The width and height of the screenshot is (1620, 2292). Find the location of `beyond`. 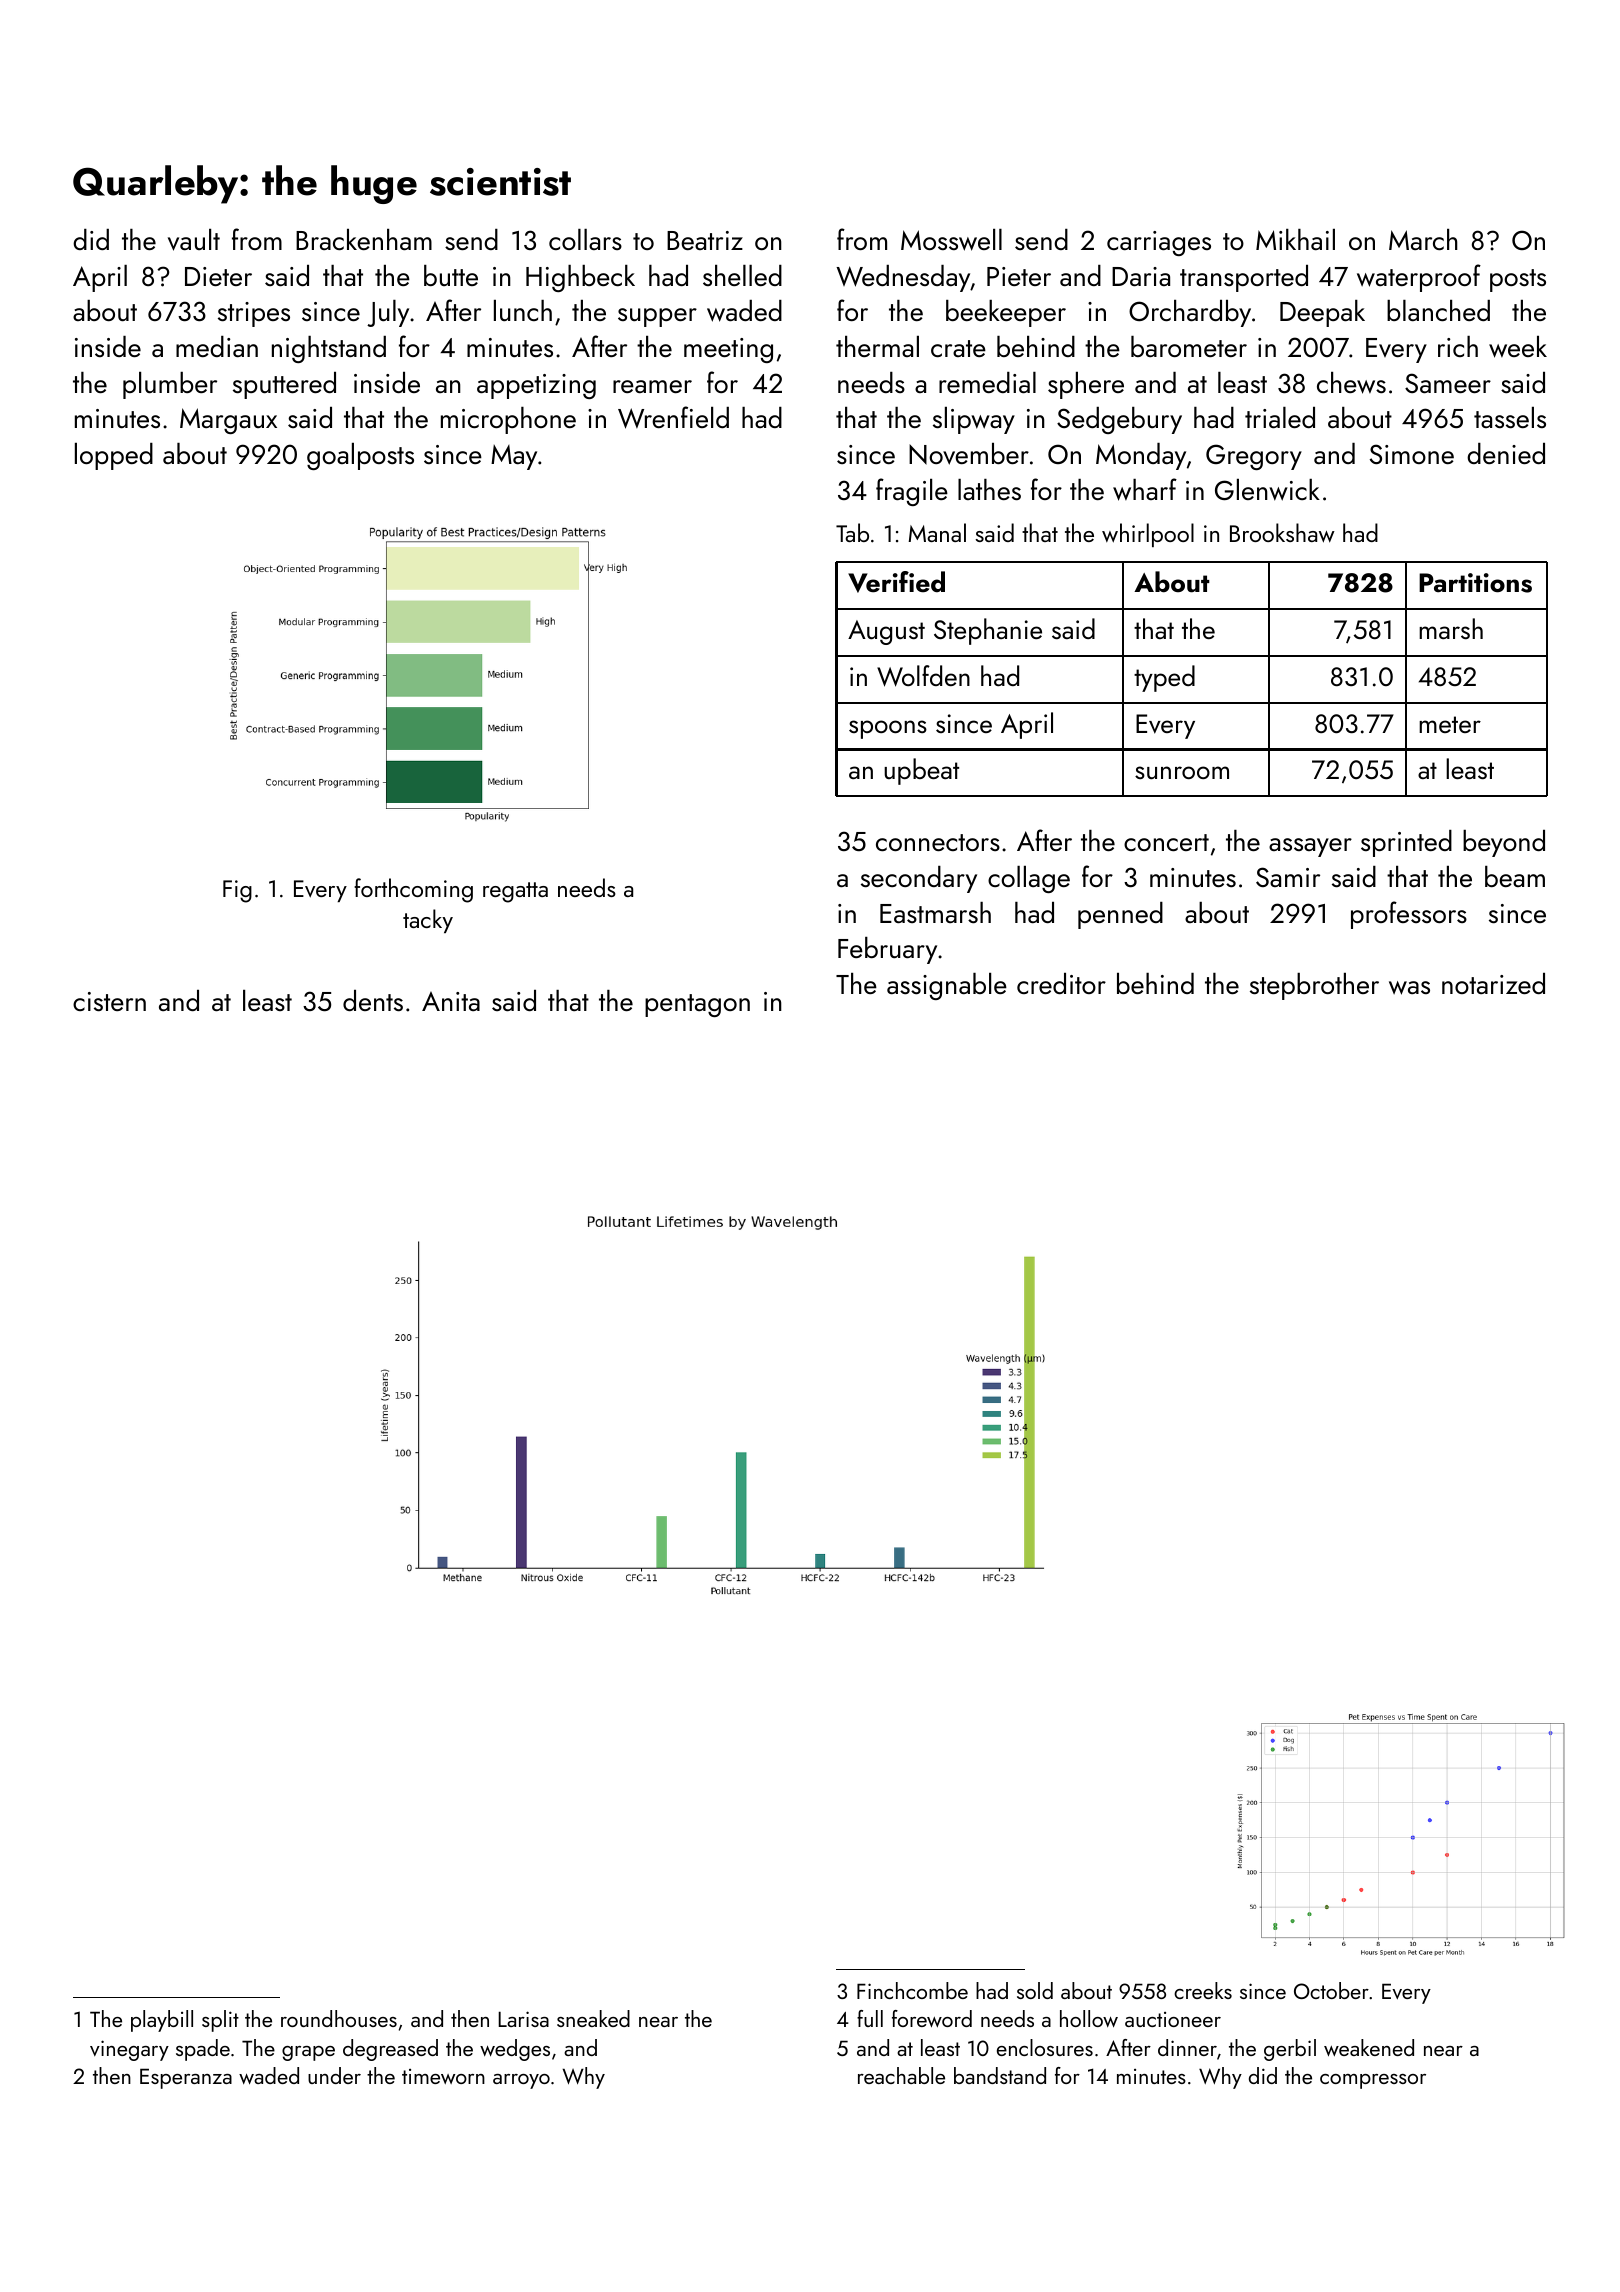

beyond is located at coordinates (1504, 843).
